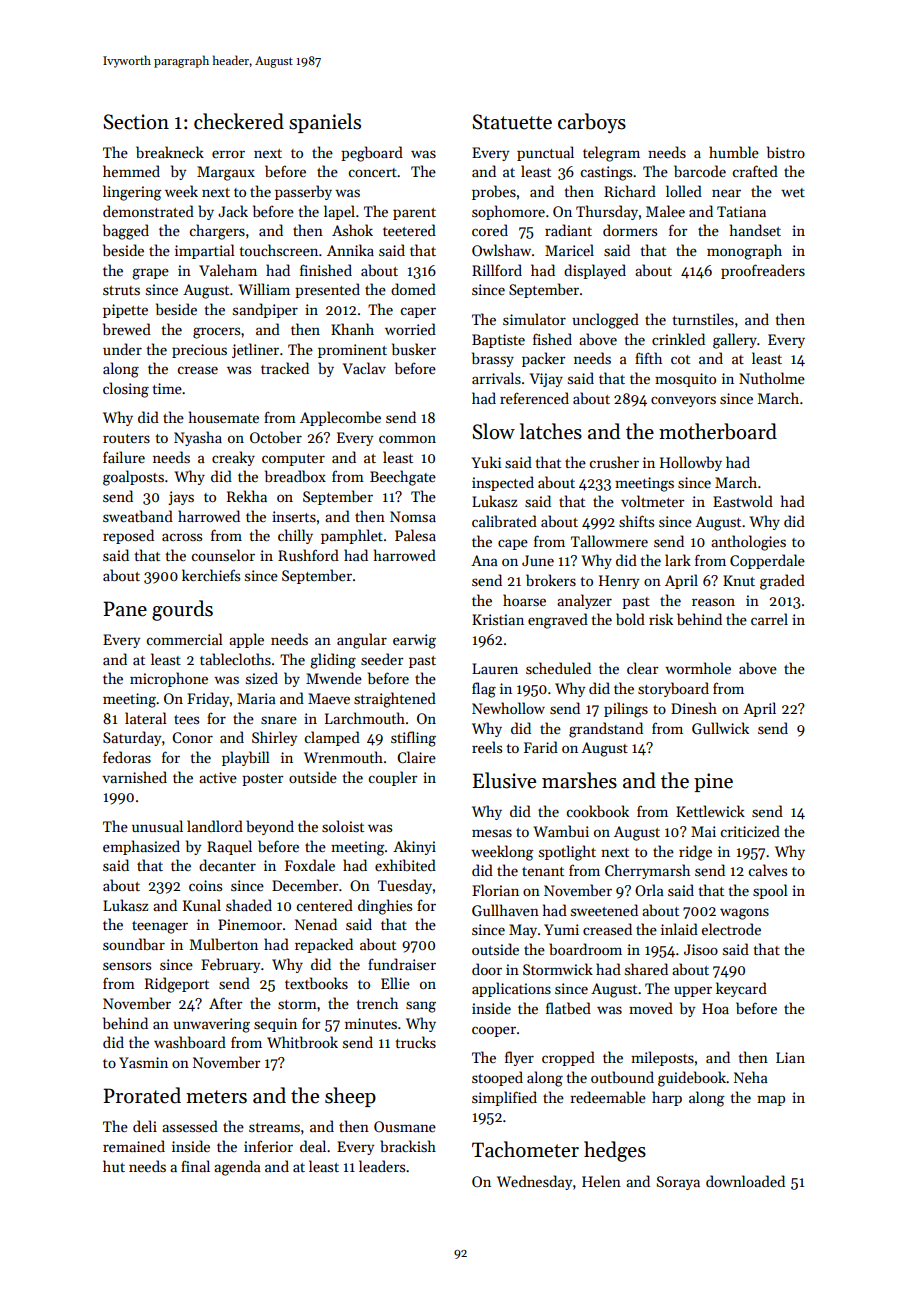  Describe the element at coordinates (134, 1146) in the screenshot. I see `remained` at that location.
